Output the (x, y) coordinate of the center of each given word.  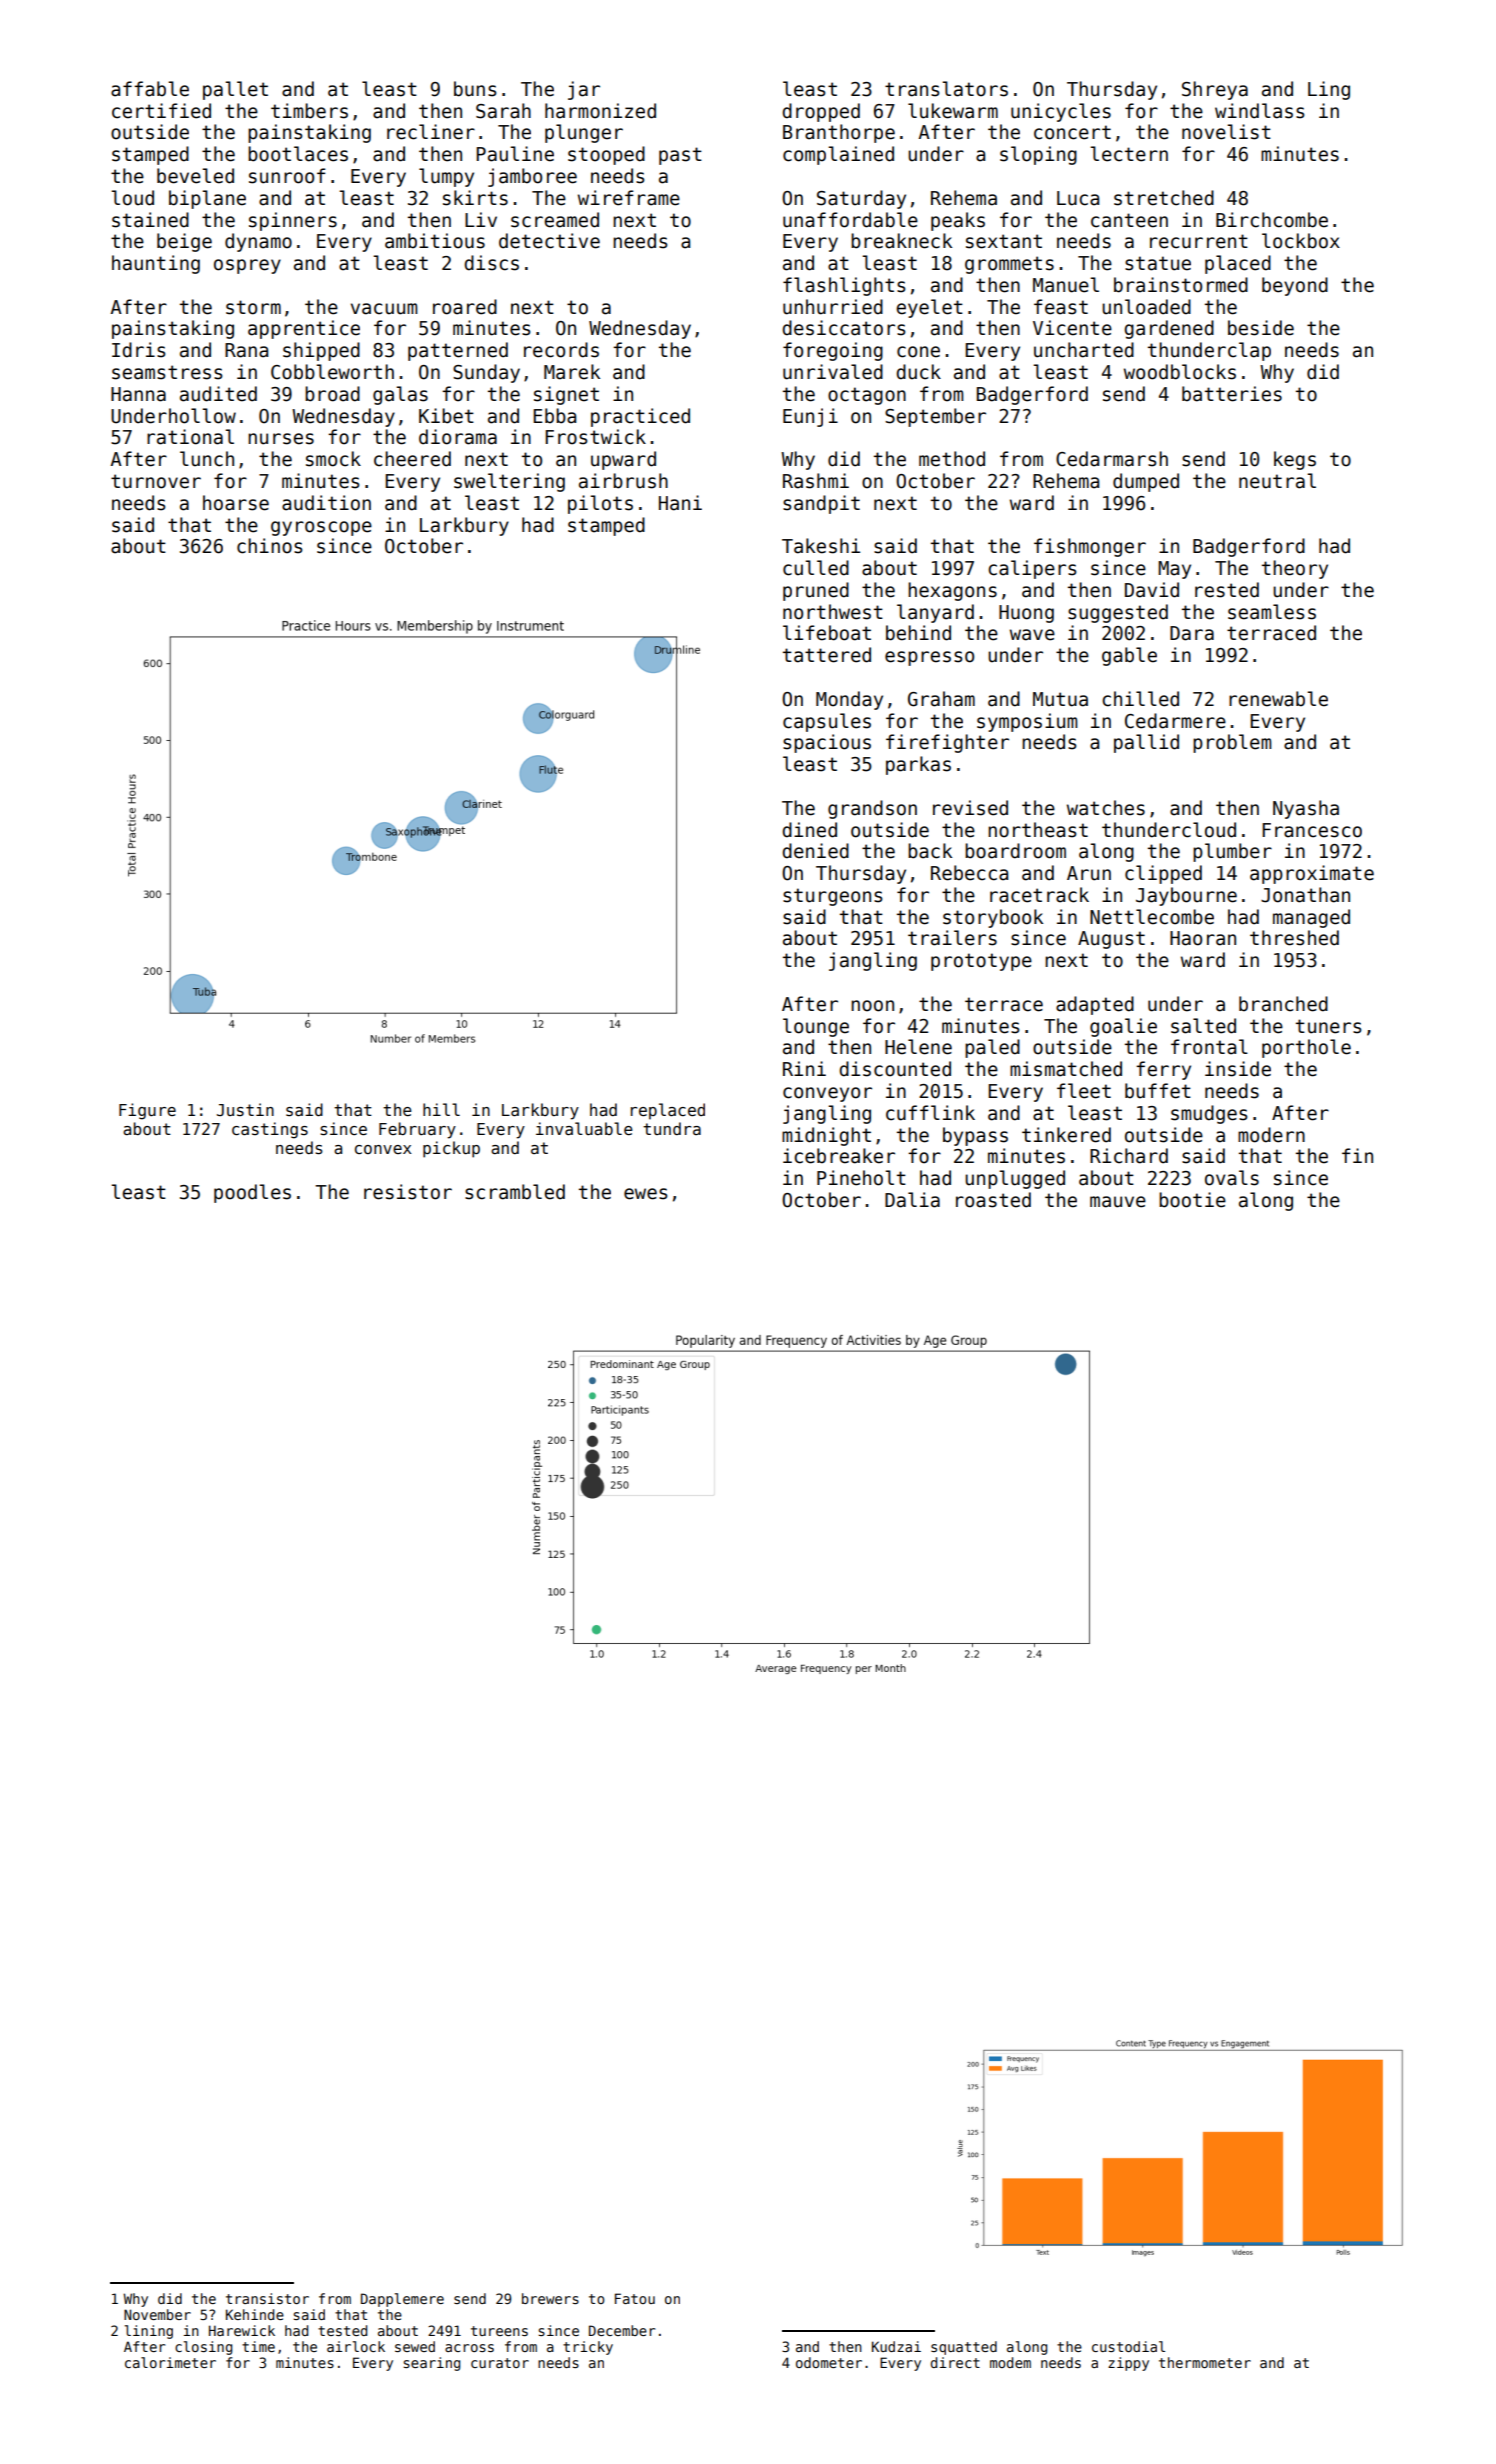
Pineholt (861, 1178)
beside (1261, 328)
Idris (138, 350)
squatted (964, 2348)
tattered (827, 655)
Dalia (912, 1200)
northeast (1038, 830)
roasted (993, 1200)
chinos (269, 546)
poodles (252, 1193)
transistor (267, 2298)
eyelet (929, 308)
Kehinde (255, 2314)
